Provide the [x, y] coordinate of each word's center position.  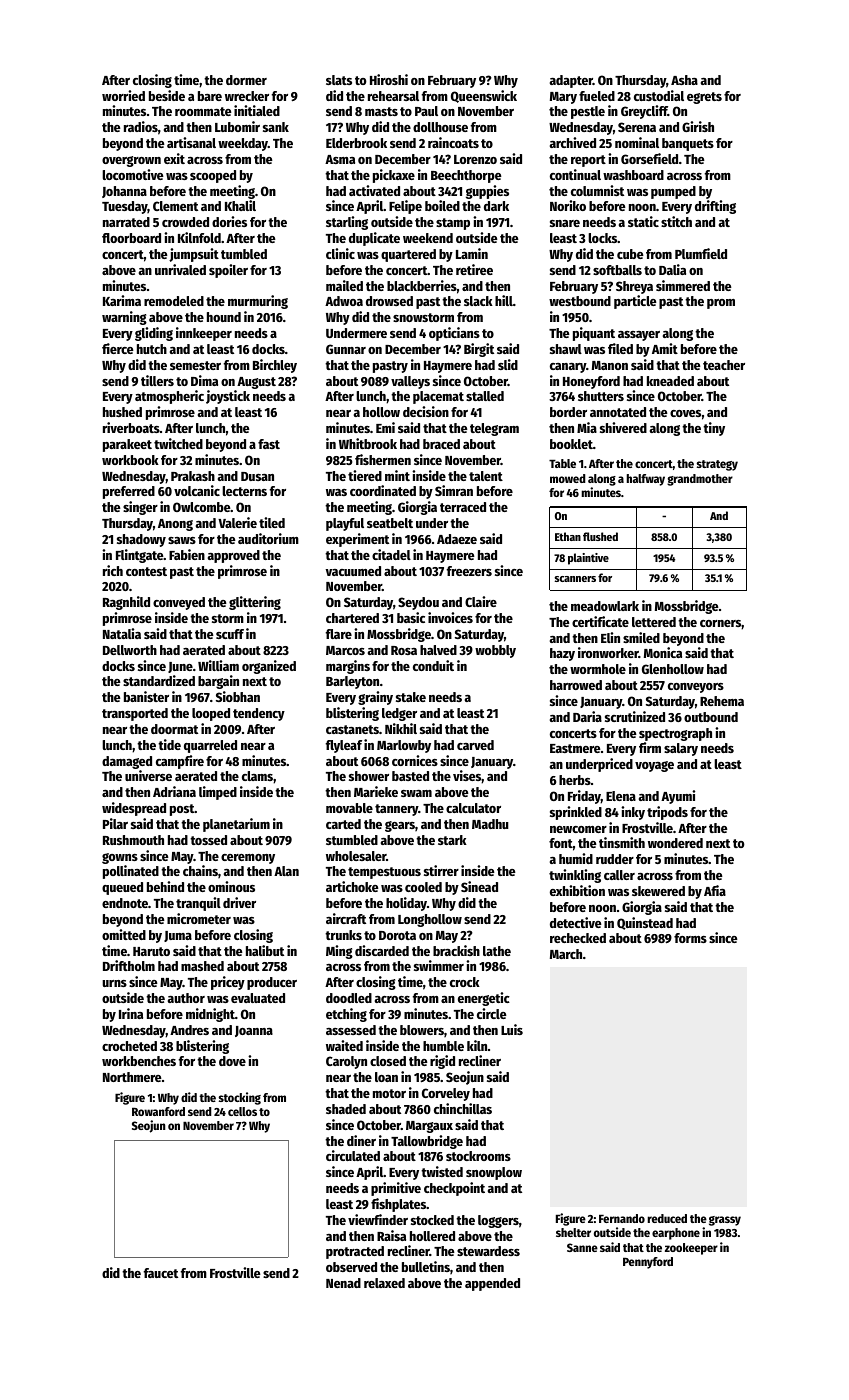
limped [218, 793]
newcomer [578, 829]
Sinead [479, 886]
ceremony [248, 859]
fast [269, 444]
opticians [454, 334]
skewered [658, 891]
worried [123, 95]
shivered [623, 427]
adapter [571, 81]
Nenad [343, 1283]
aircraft [346, 918]
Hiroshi [389, 79]
